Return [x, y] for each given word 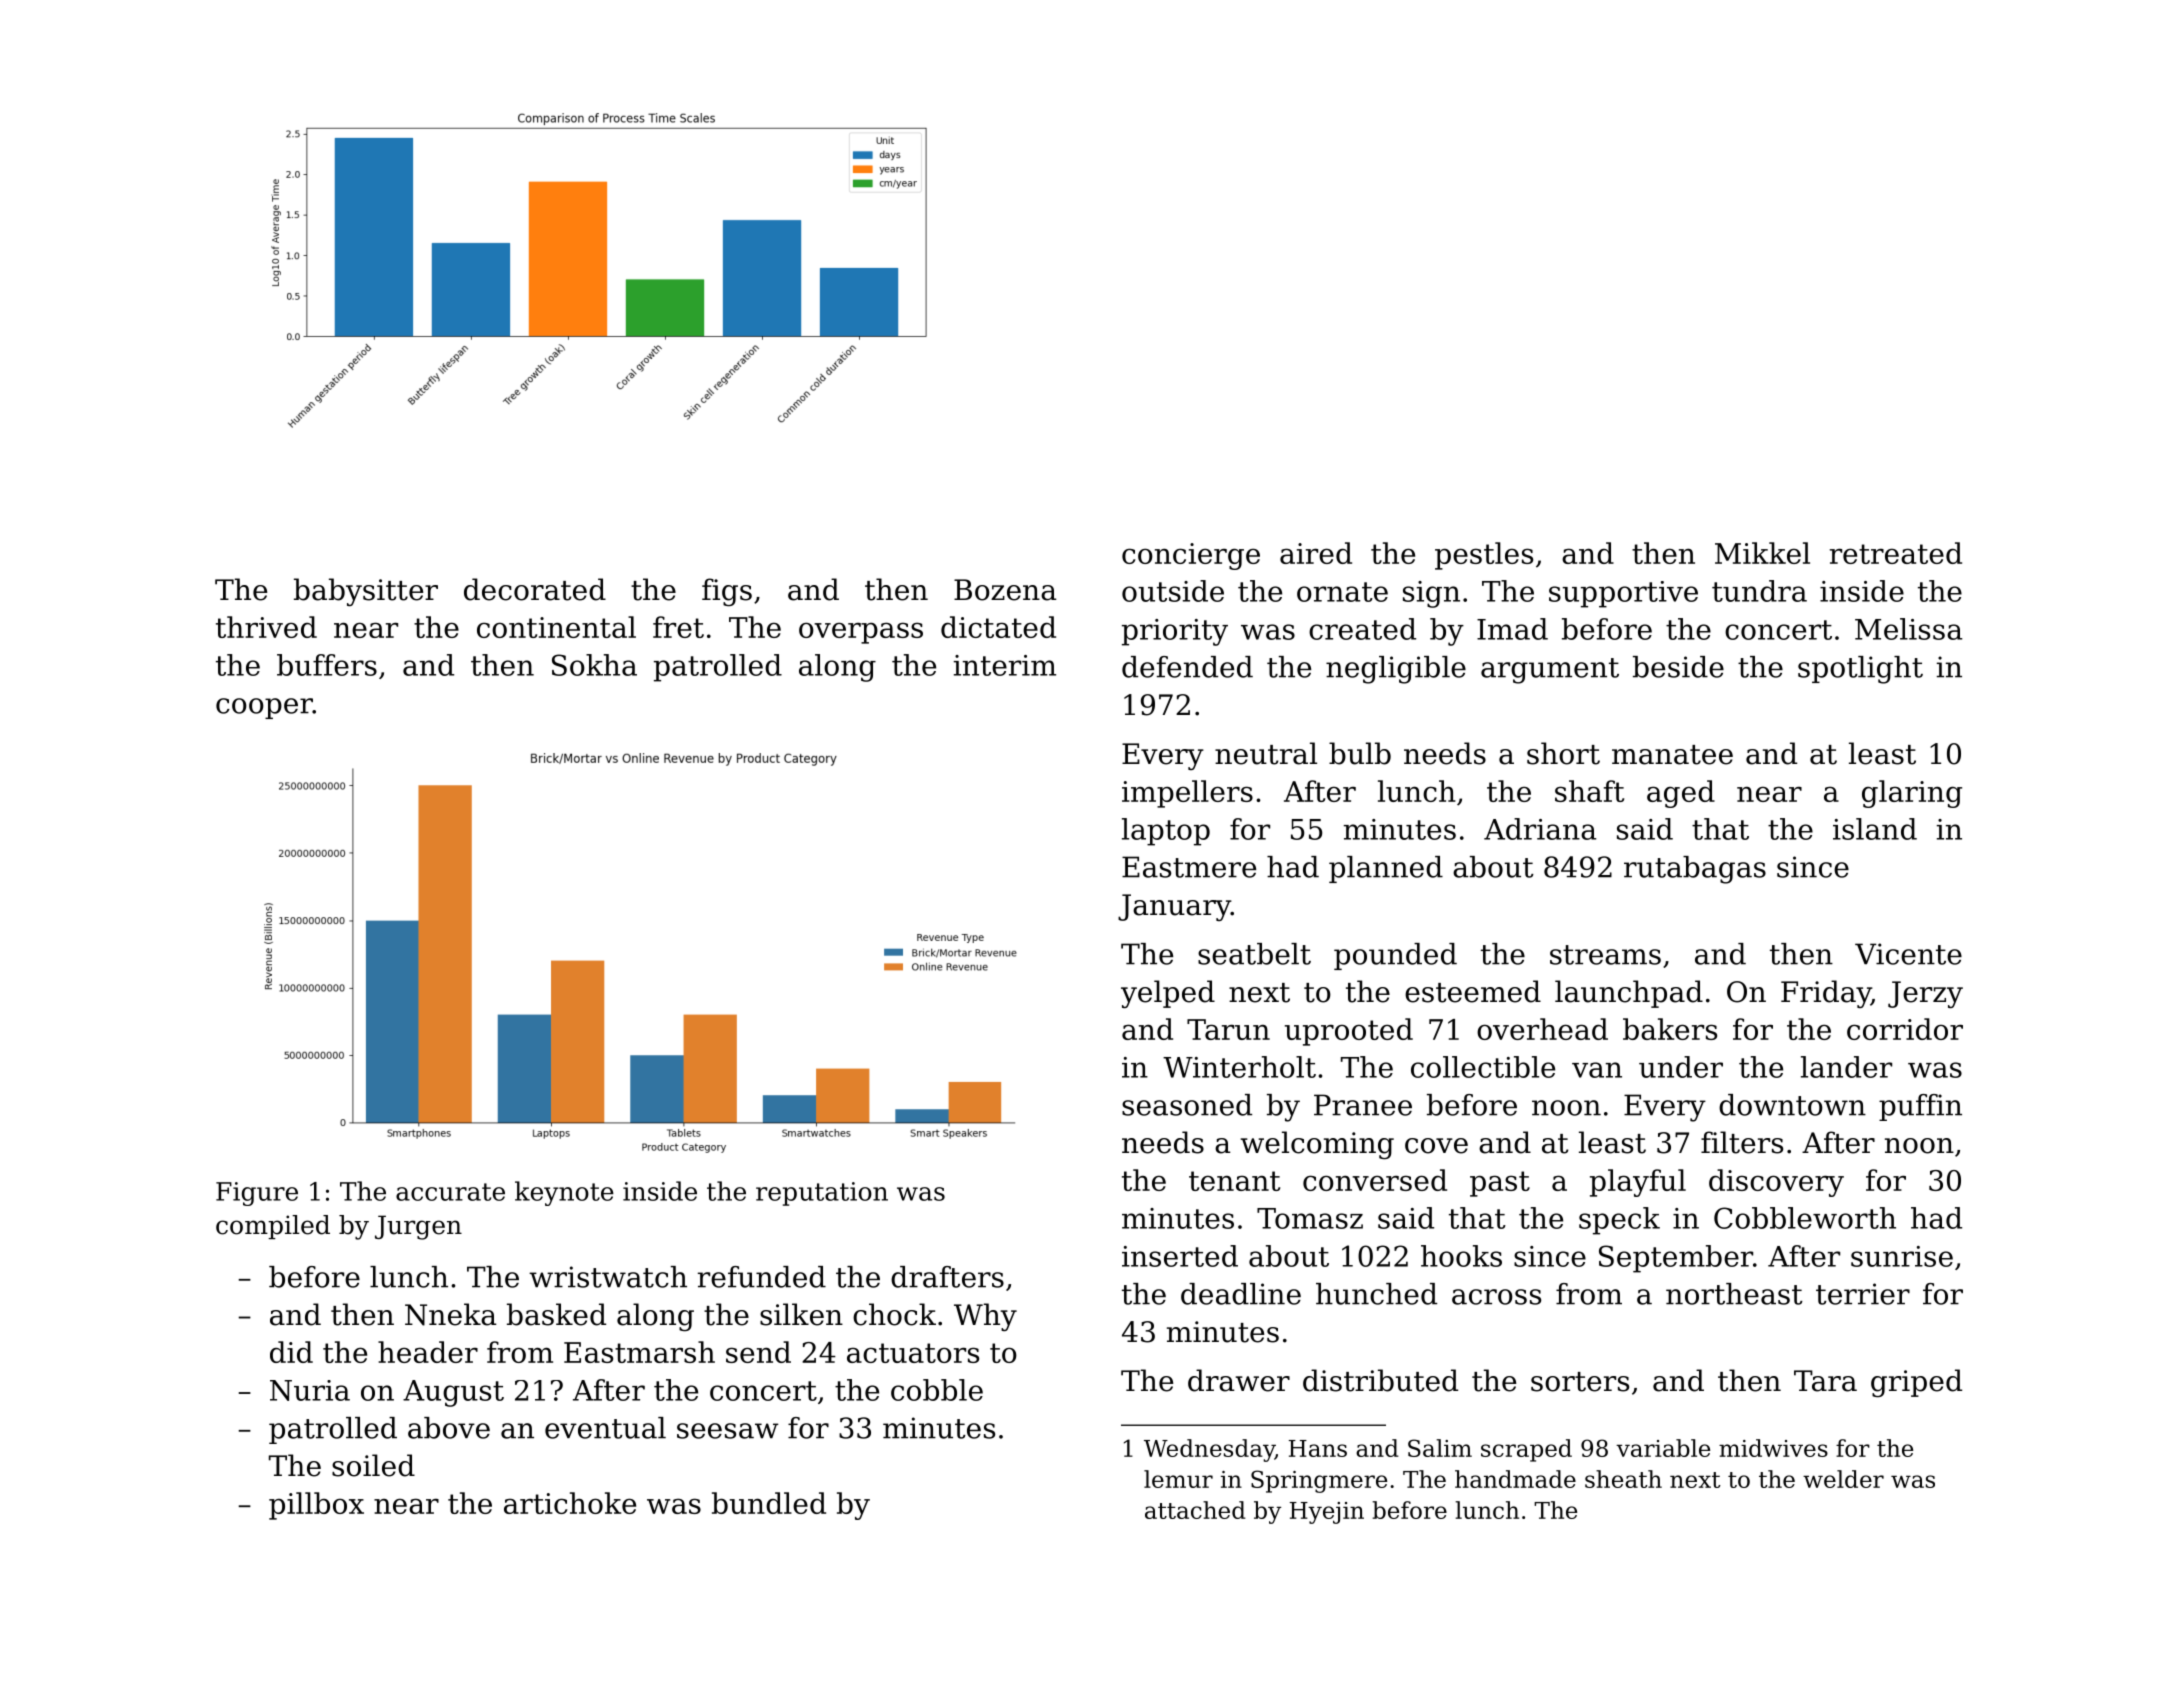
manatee [1672, 755]
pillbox [316, 1506]
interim [1005, 665]
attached [1195, 1510]
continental [556, 627]
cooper [264, 708]
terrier [1863, 1294]
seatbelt [1254, 954]
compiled [273, 1227]
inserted [1180, 1256]
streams [1605, 955]
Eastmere [1189, 867]
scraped [1526, 1450]
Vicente [1908, 954]
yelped [1168, 994]
